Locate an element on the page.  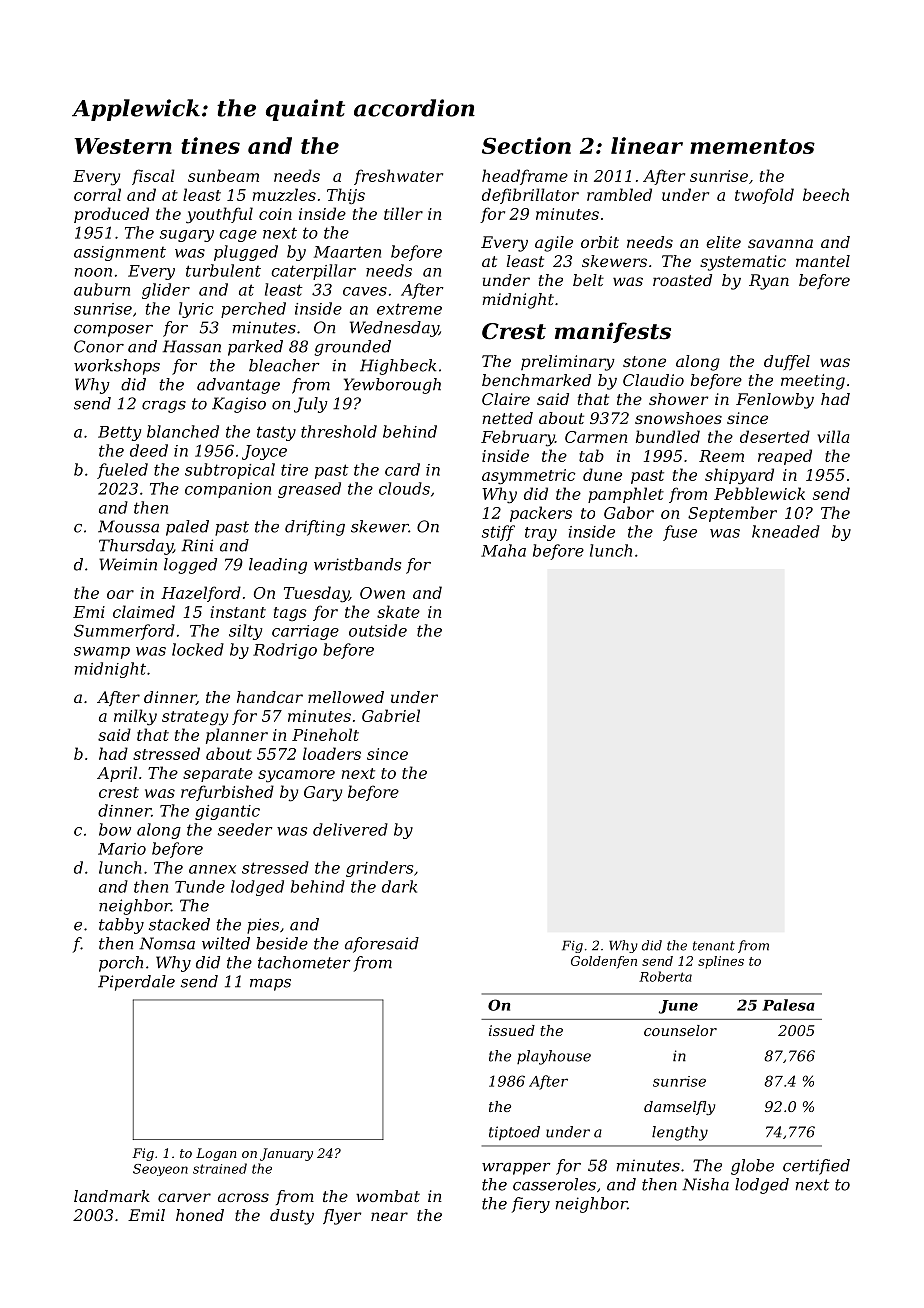
Maha is located at coordinates (503, 550).
